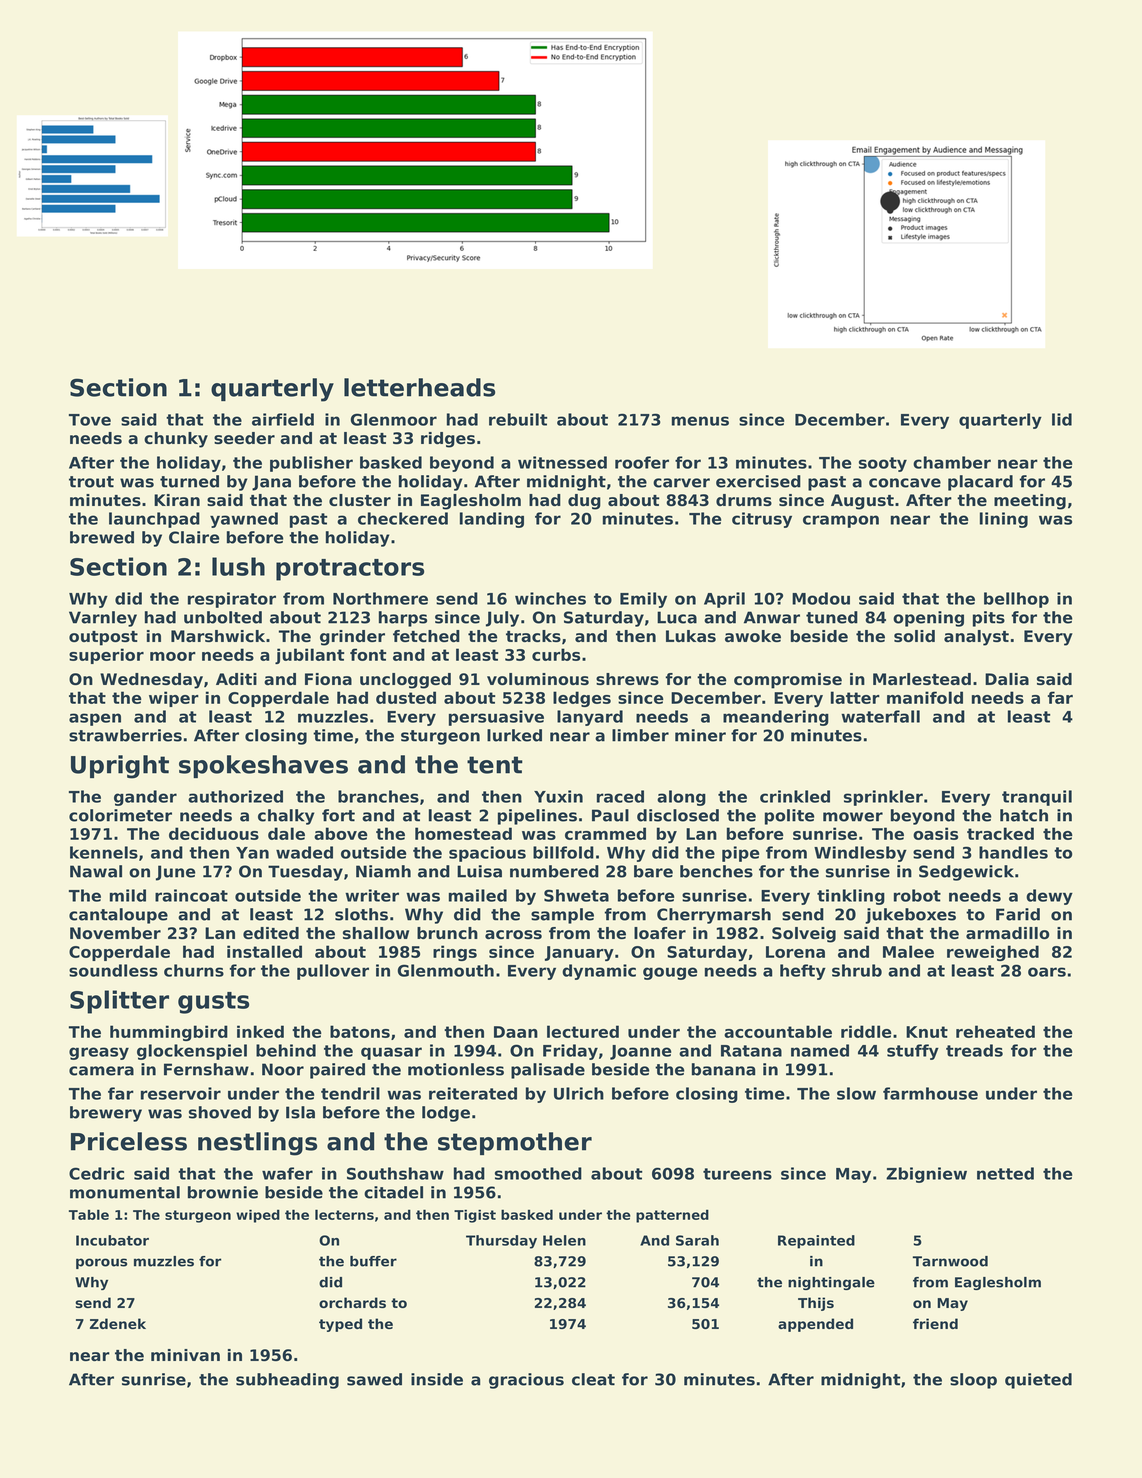 The width and height of the screenshot is (1142, 1478). What do you see at coordinates (101, 1071) in the screenshot?
I see `camera` at bounding box center [101, 1071].
